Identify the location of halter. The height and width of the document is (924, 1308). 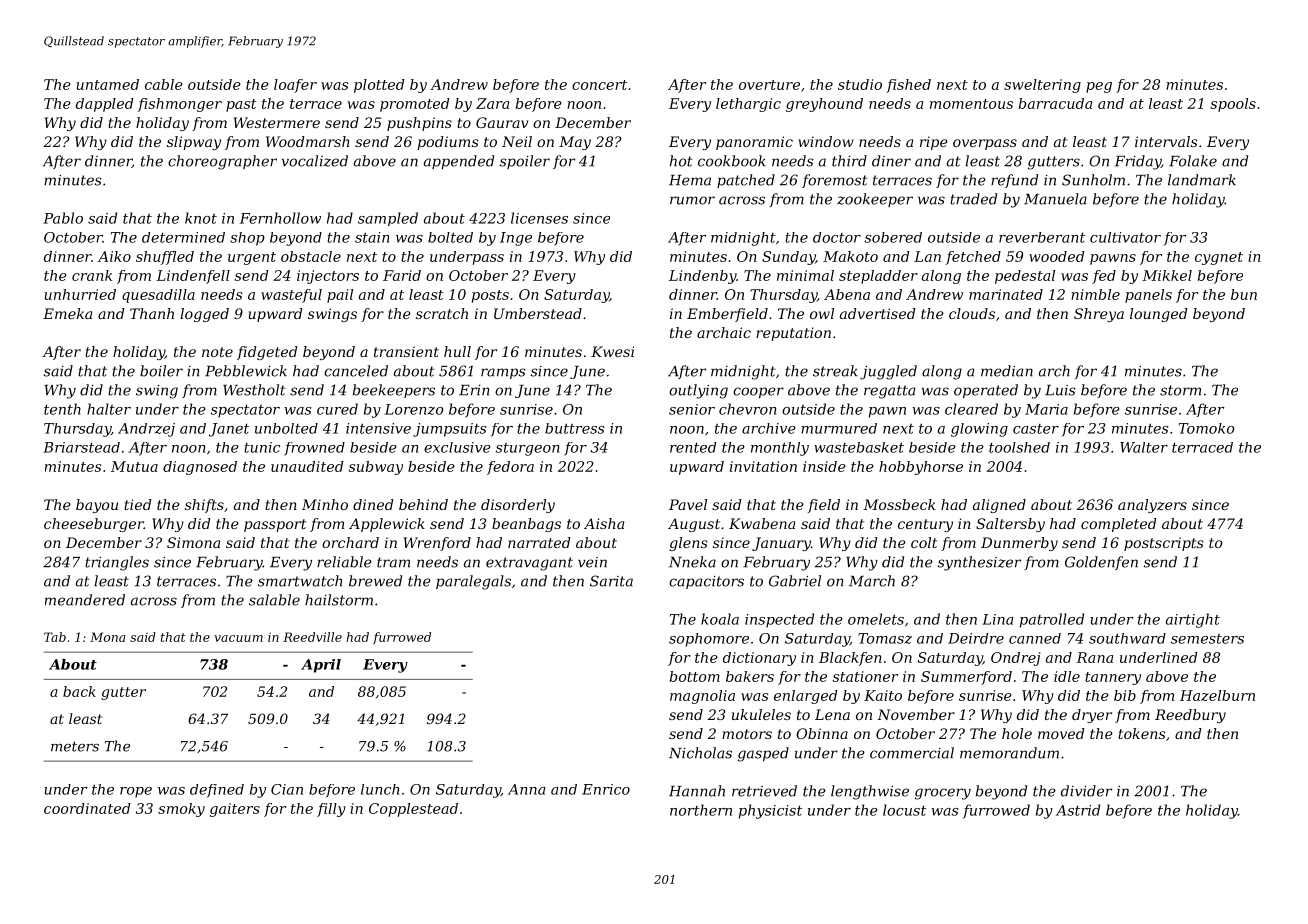
(109, 409).
